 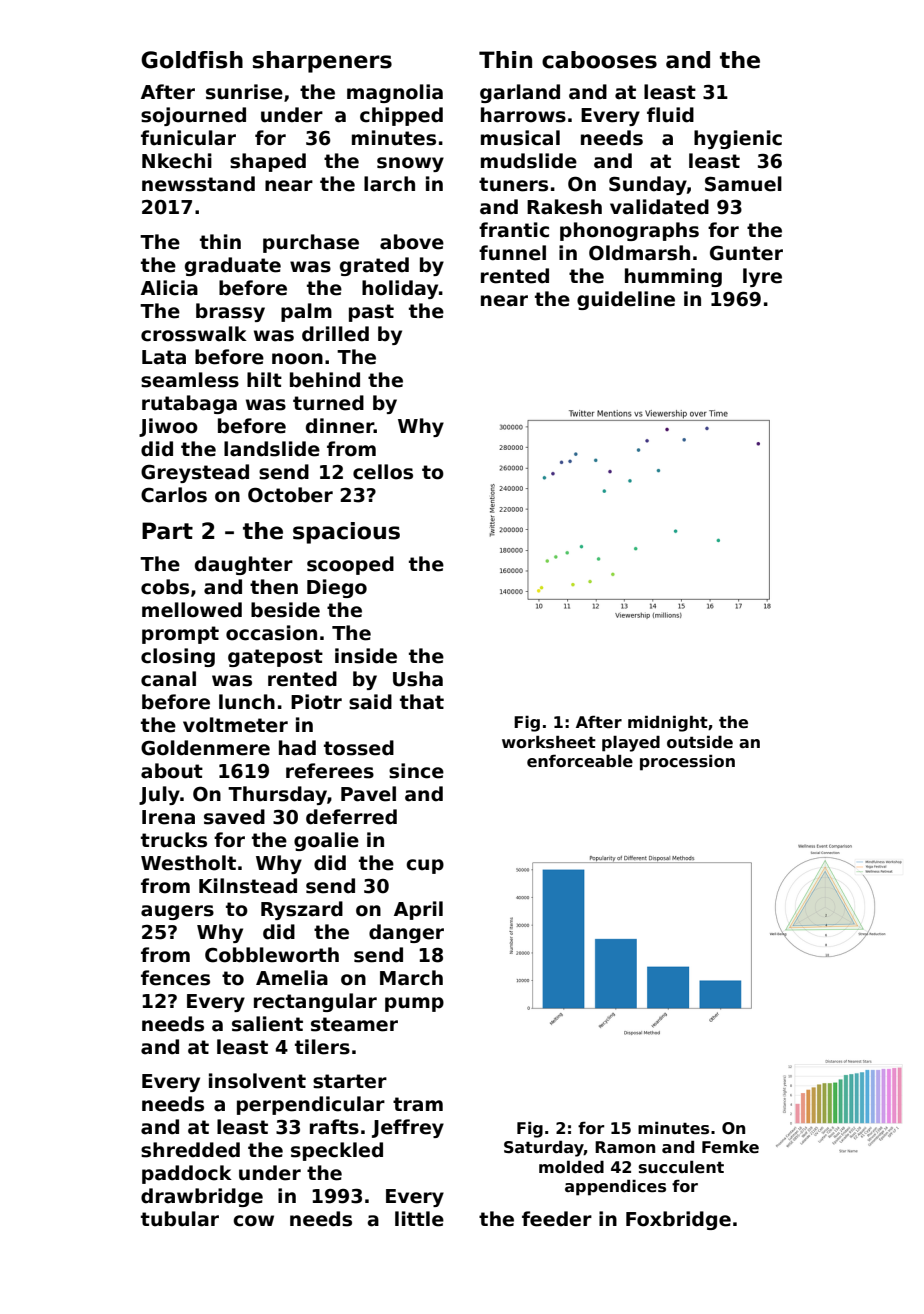 I want to click on Femke, so click(x=730, y=1147).
